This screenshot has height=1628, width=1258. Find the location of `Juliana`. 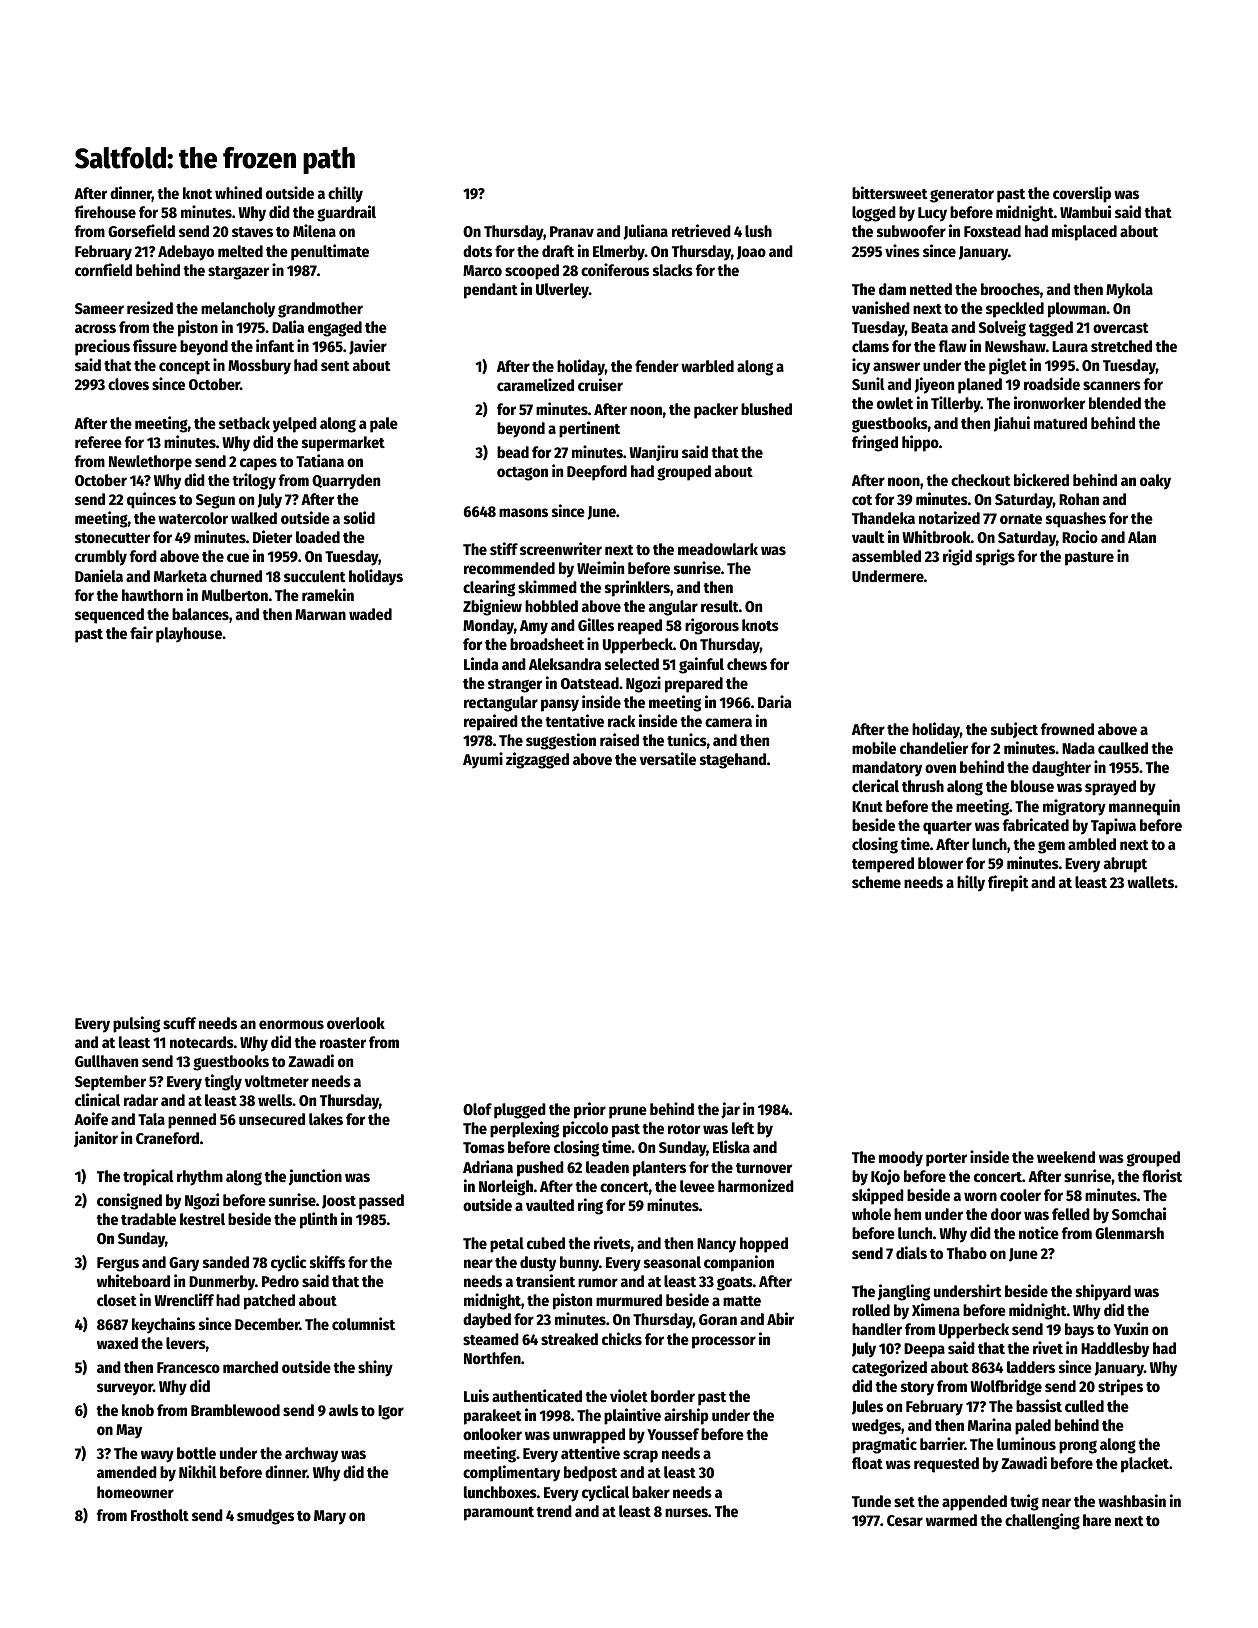

Juliana is located at coordinates (646, 232).
